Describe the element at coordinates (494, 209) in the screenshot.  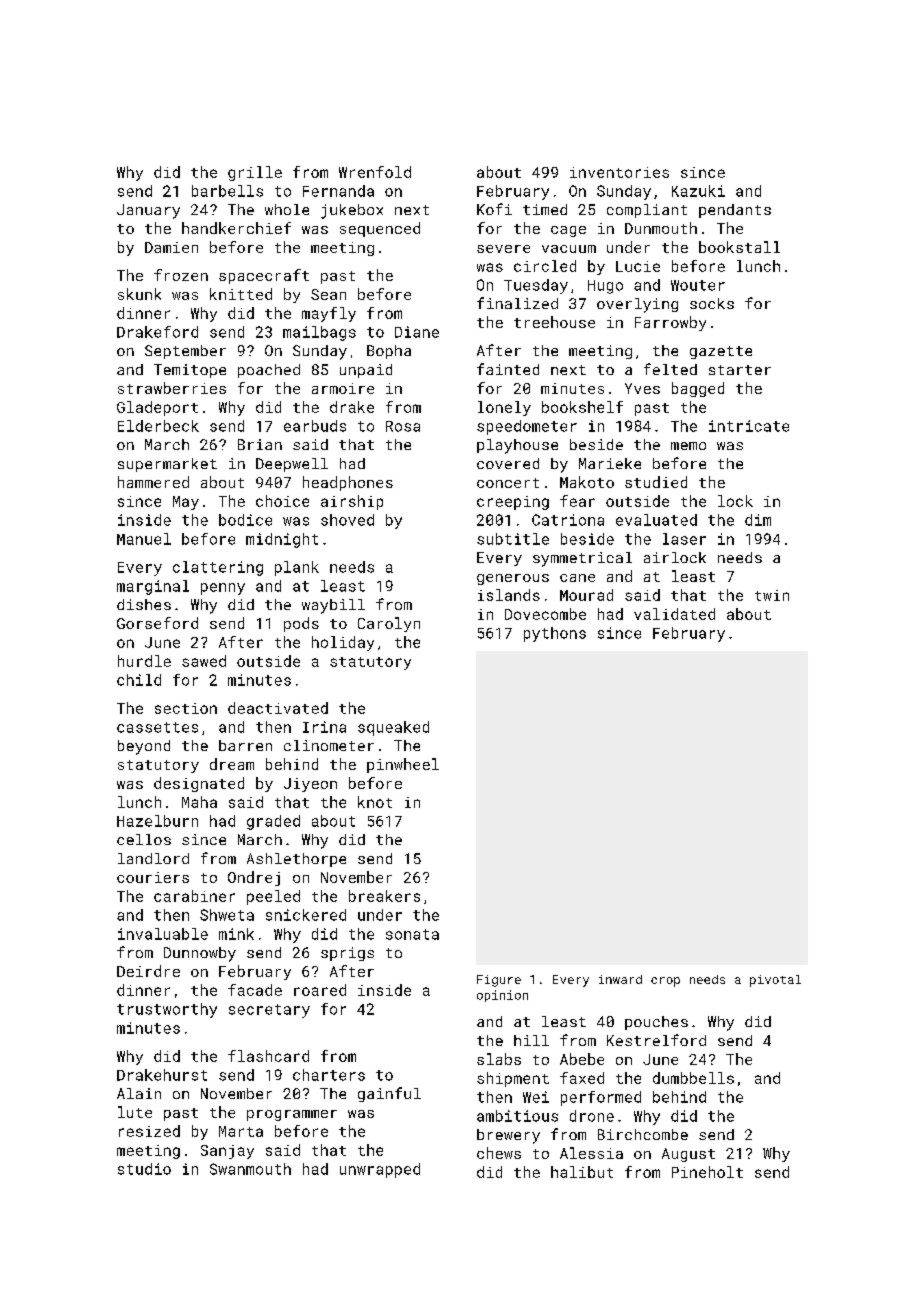
I see `Kofi` at that location.
